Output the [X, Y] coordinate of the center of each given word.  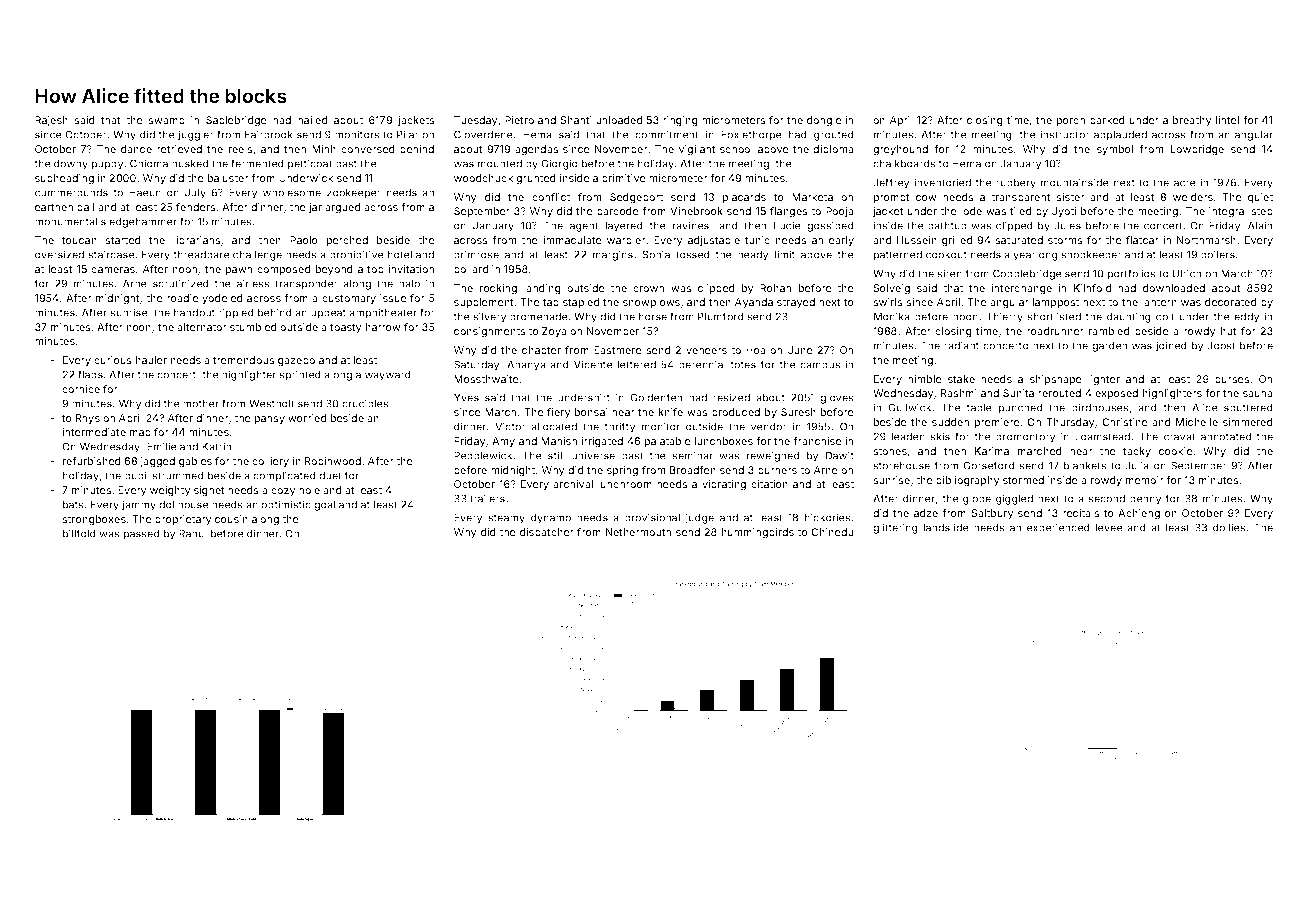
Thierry [1004, 317]
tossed [693, 254]
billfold [79, 533]
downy [71, 164]
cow [926, 198]
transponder [306, 284]
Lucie [787, 225]
